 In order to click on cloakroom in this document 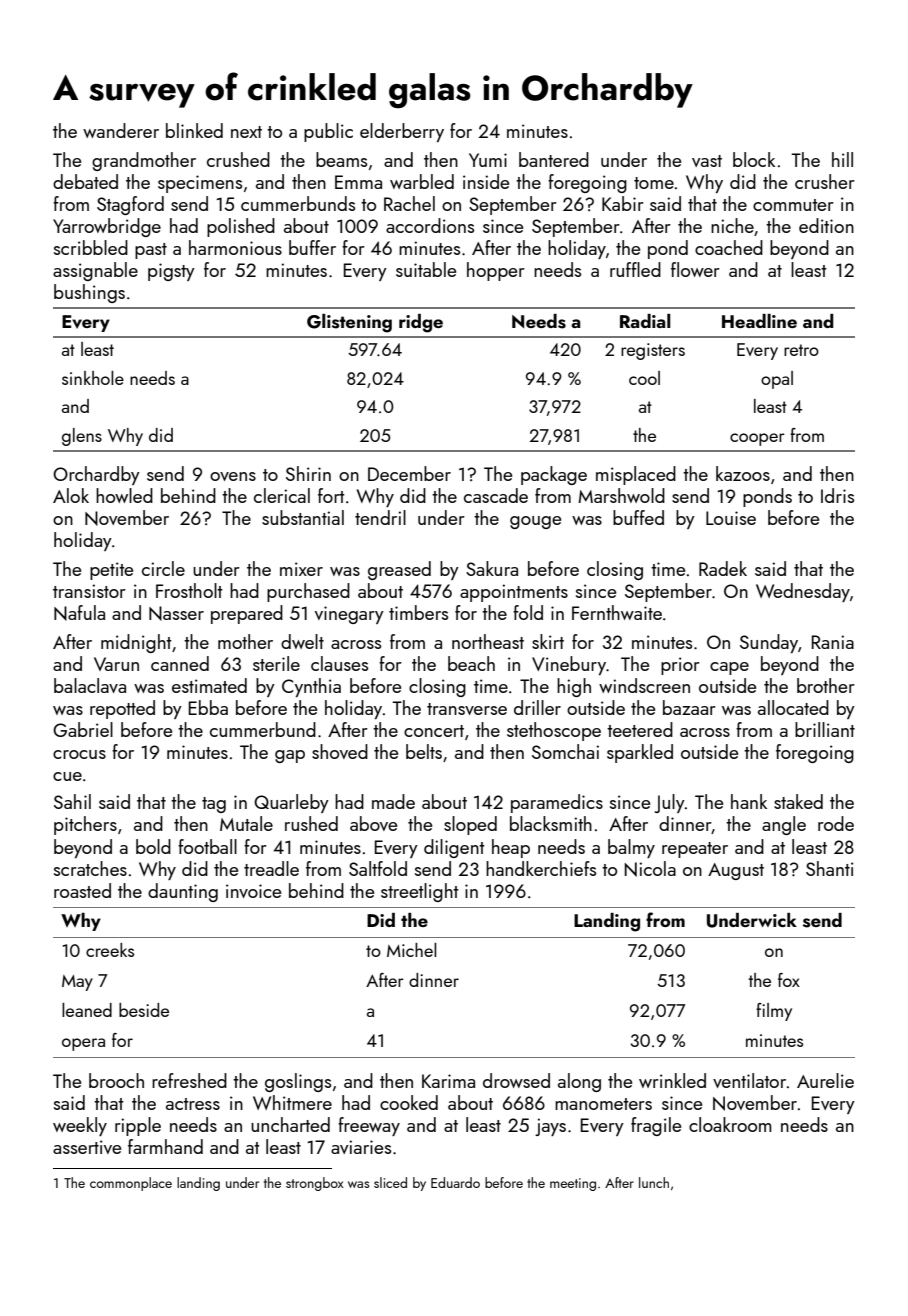, I will do `click(730, 1124)`.
